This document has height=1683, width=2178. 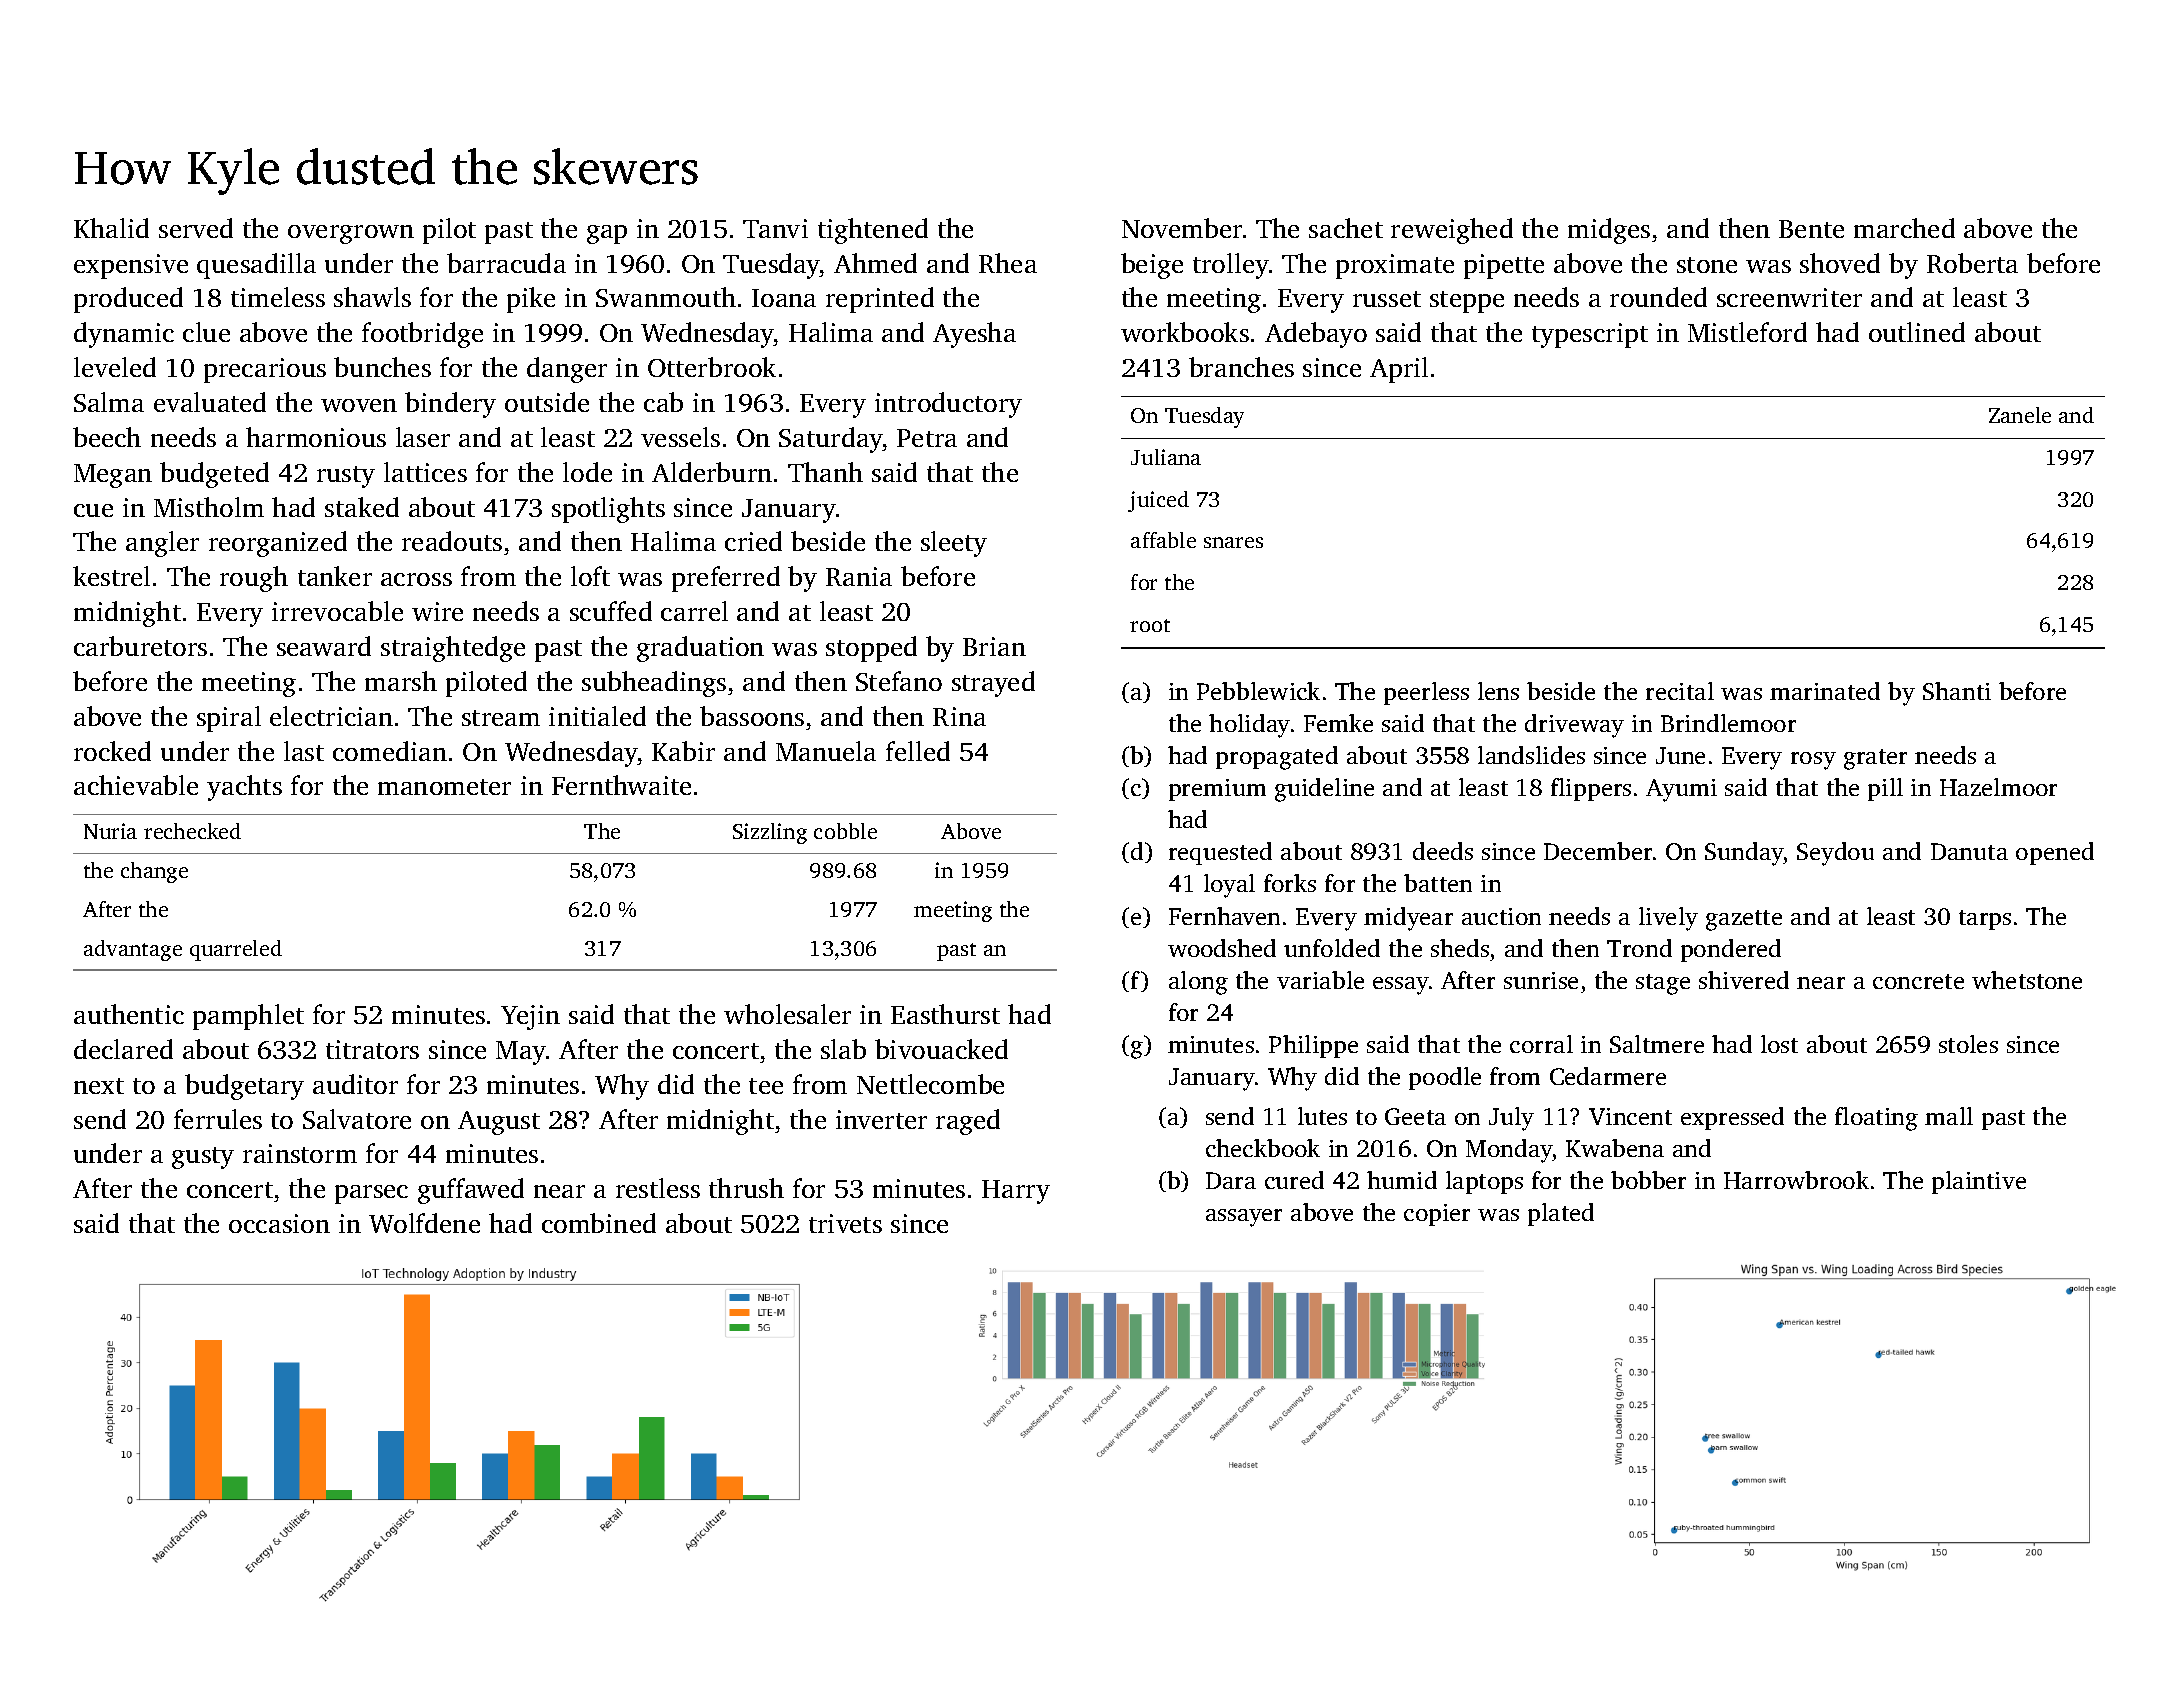 I want to click on Brindlemoor, so click(x=1728, y=723).
